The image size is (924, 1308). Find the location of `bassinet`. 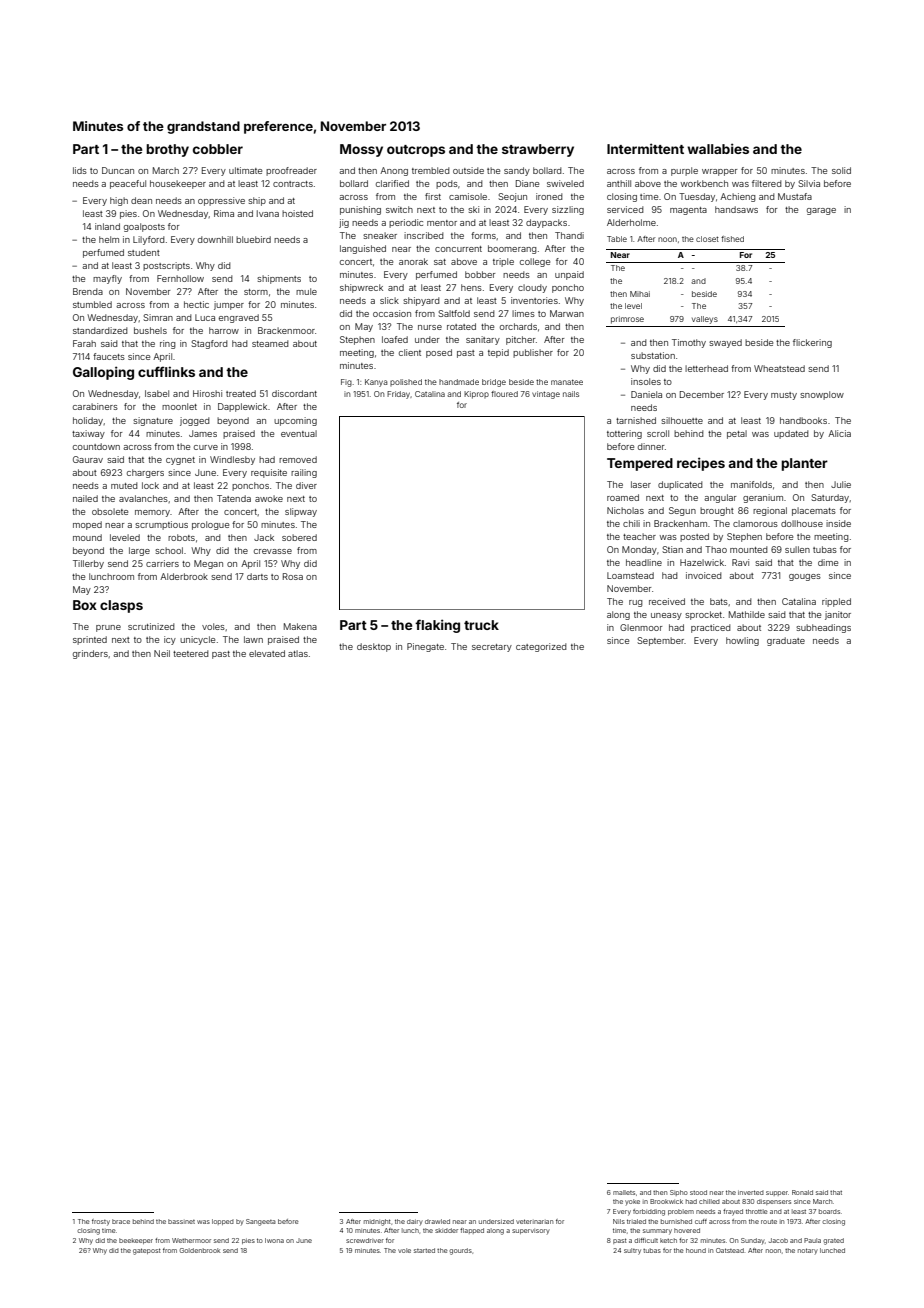

bassinet is located at coordinates (181, 1221).
